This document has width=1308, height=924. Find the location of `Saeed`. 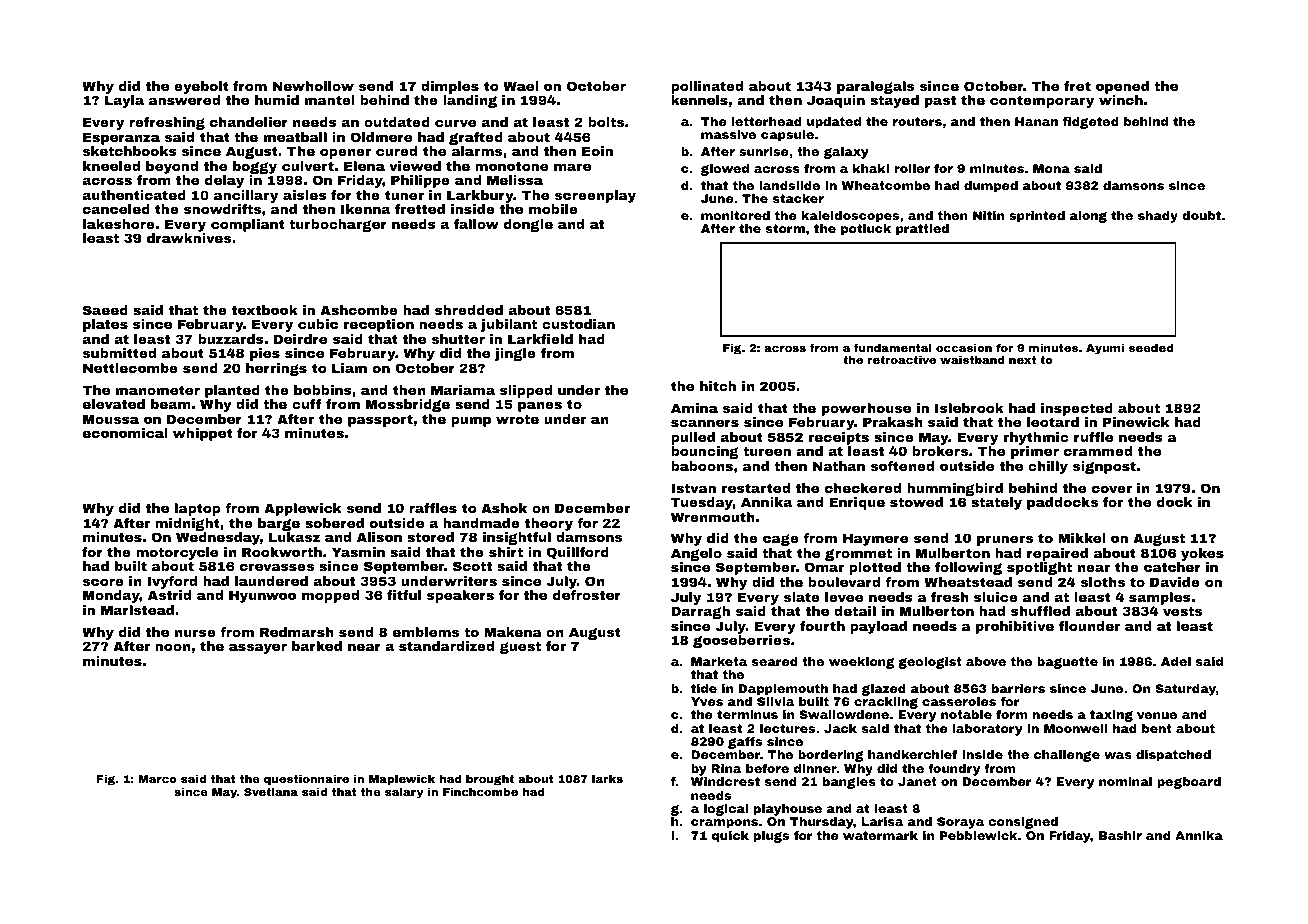

Saeed is located at coordinates (105, 310).
